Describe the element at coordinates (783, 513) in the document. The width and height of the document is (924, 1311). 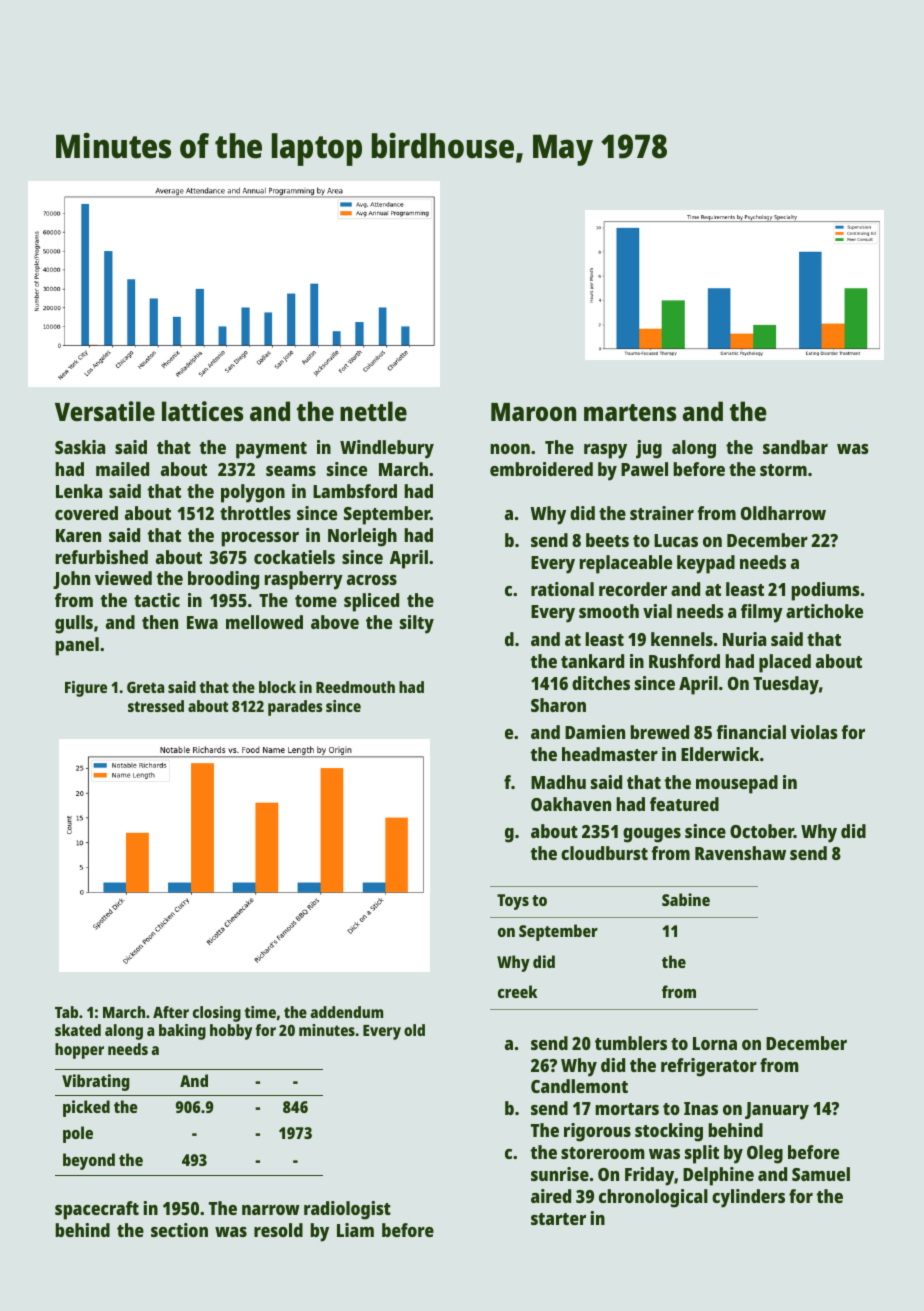
I see `Oldharrow` at that location.
